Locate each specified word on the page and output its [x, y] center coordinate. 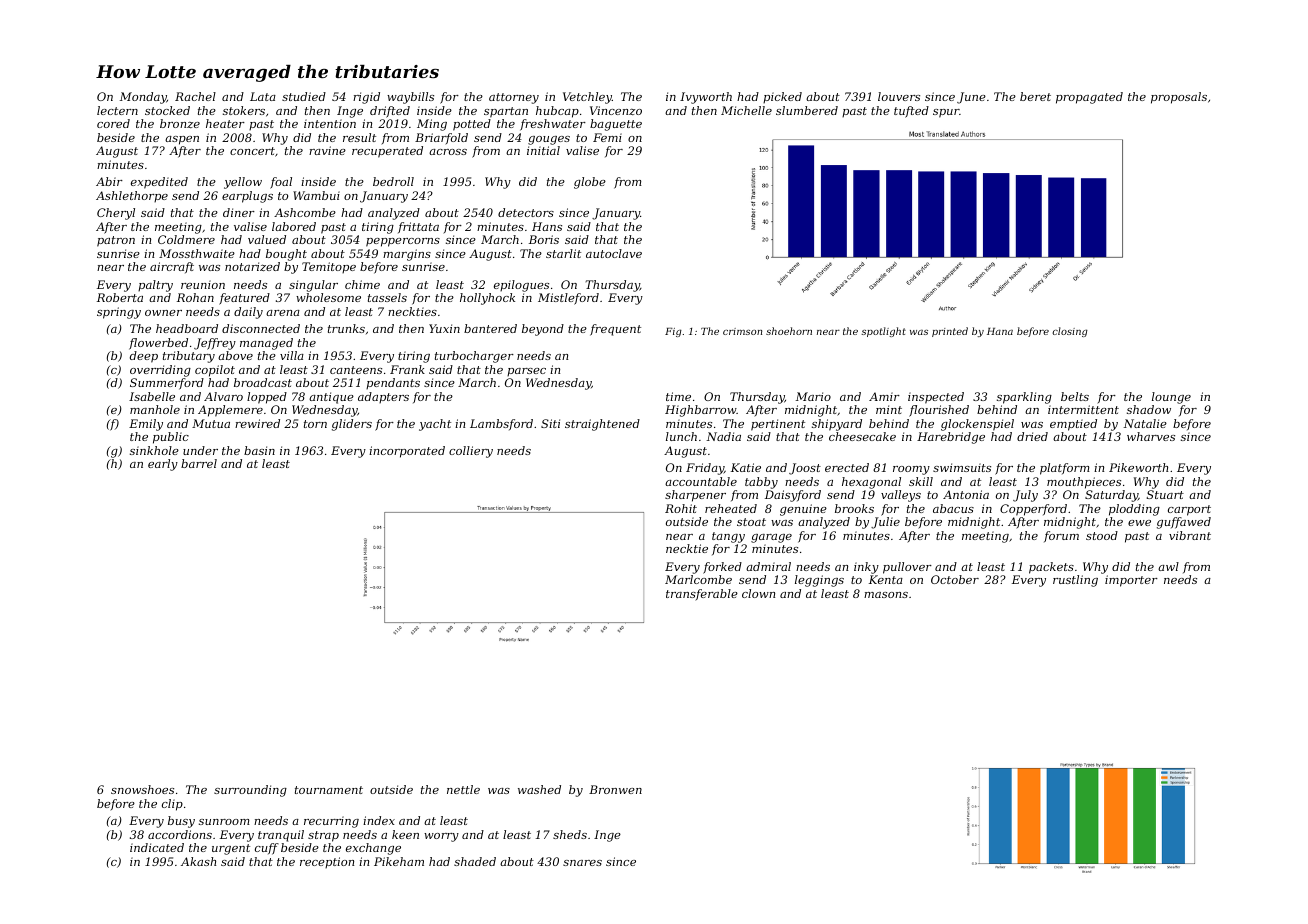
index [379, 820]
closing [1070, 332]
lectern [117, 110]
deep [144, 357]
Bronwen [615, 789]
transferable [702, 595]
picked [782, 97]
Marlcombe [698, 579]
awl [1168, 566]
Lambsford [501, 424]
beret [1035, 96]
